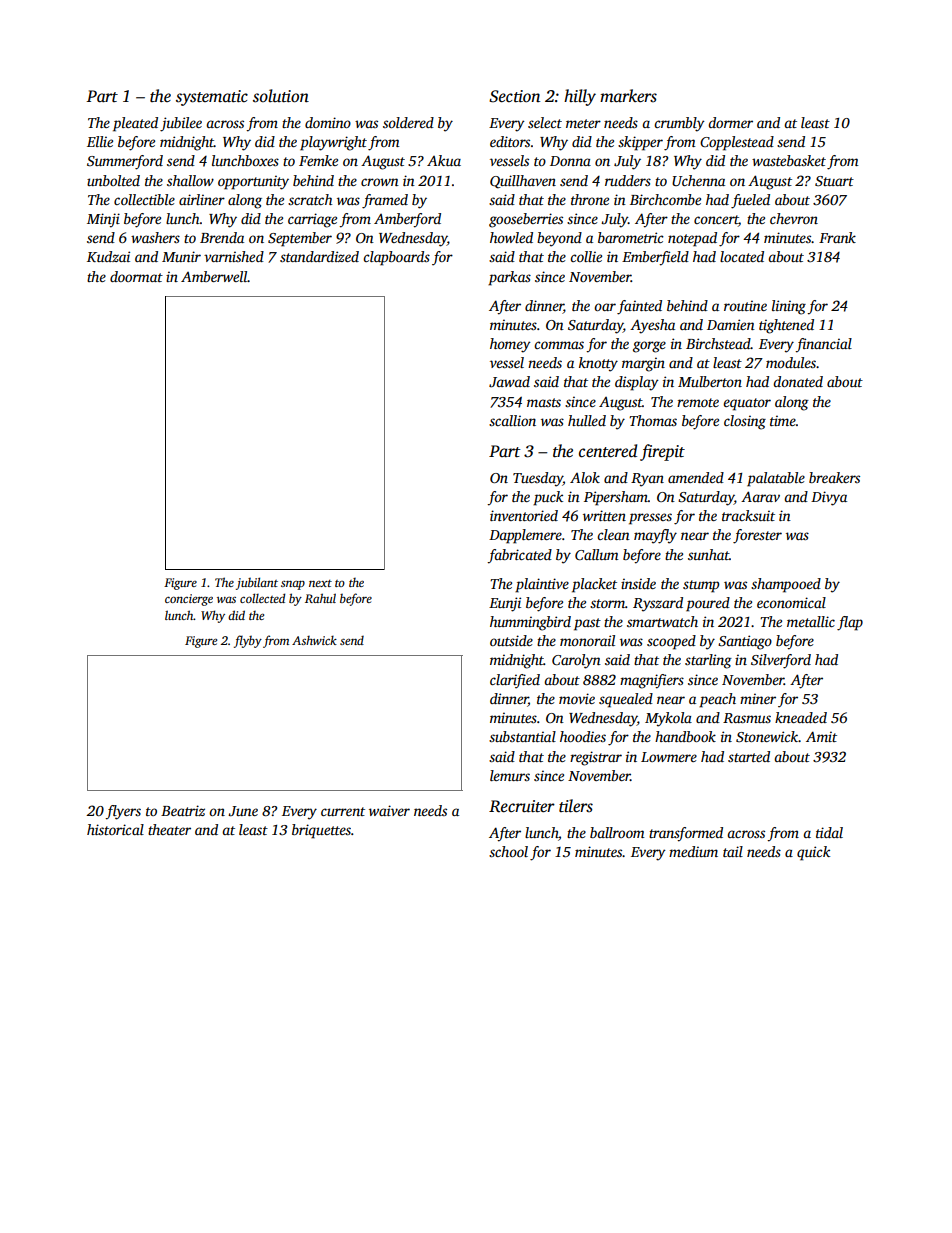  What do you see at coordinates (710, 381) in the document?
I see `Mulberton` at bounding box center [710, 381].
